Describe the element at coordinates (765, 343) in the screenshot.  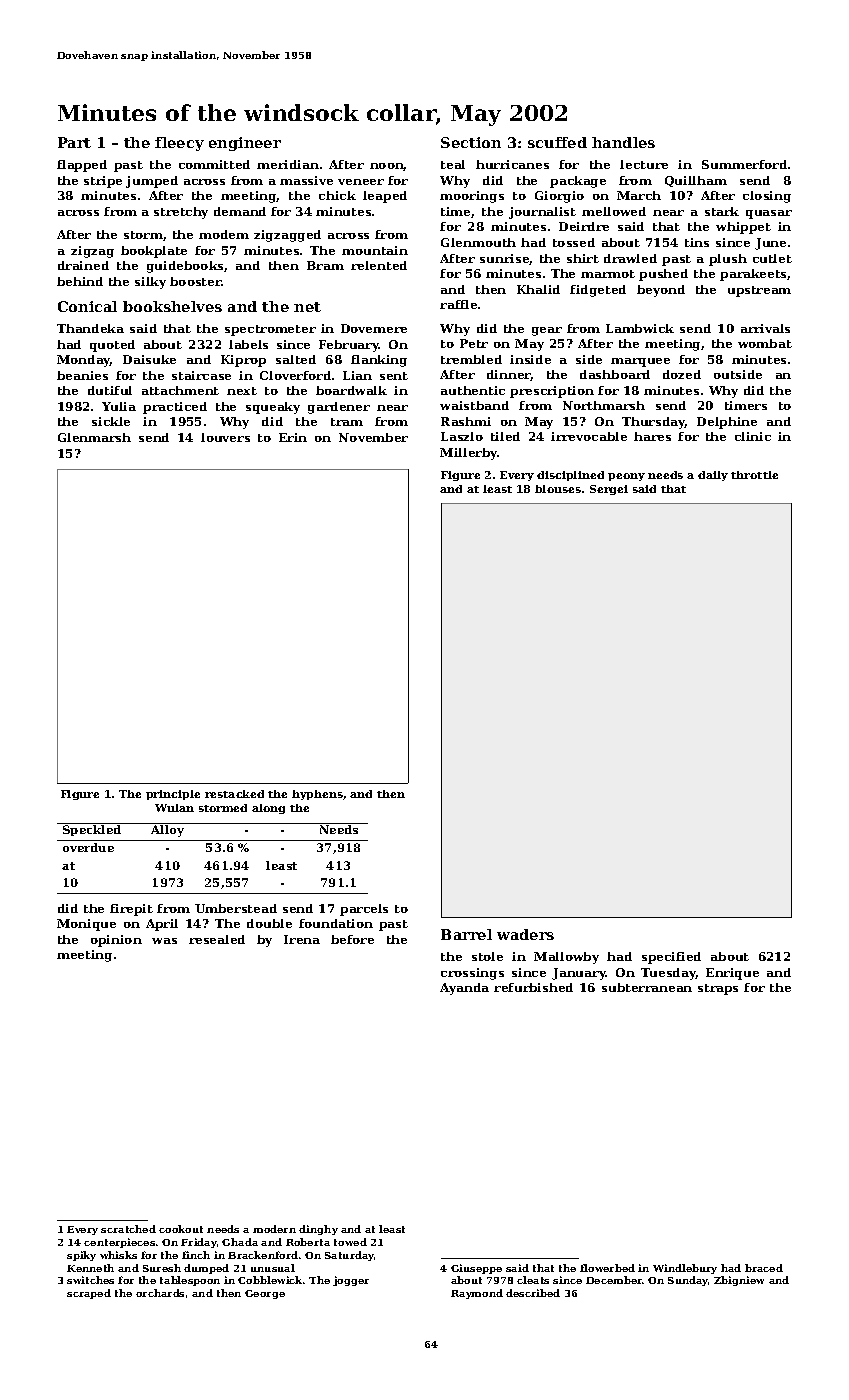
I see `wombat` at that location.
